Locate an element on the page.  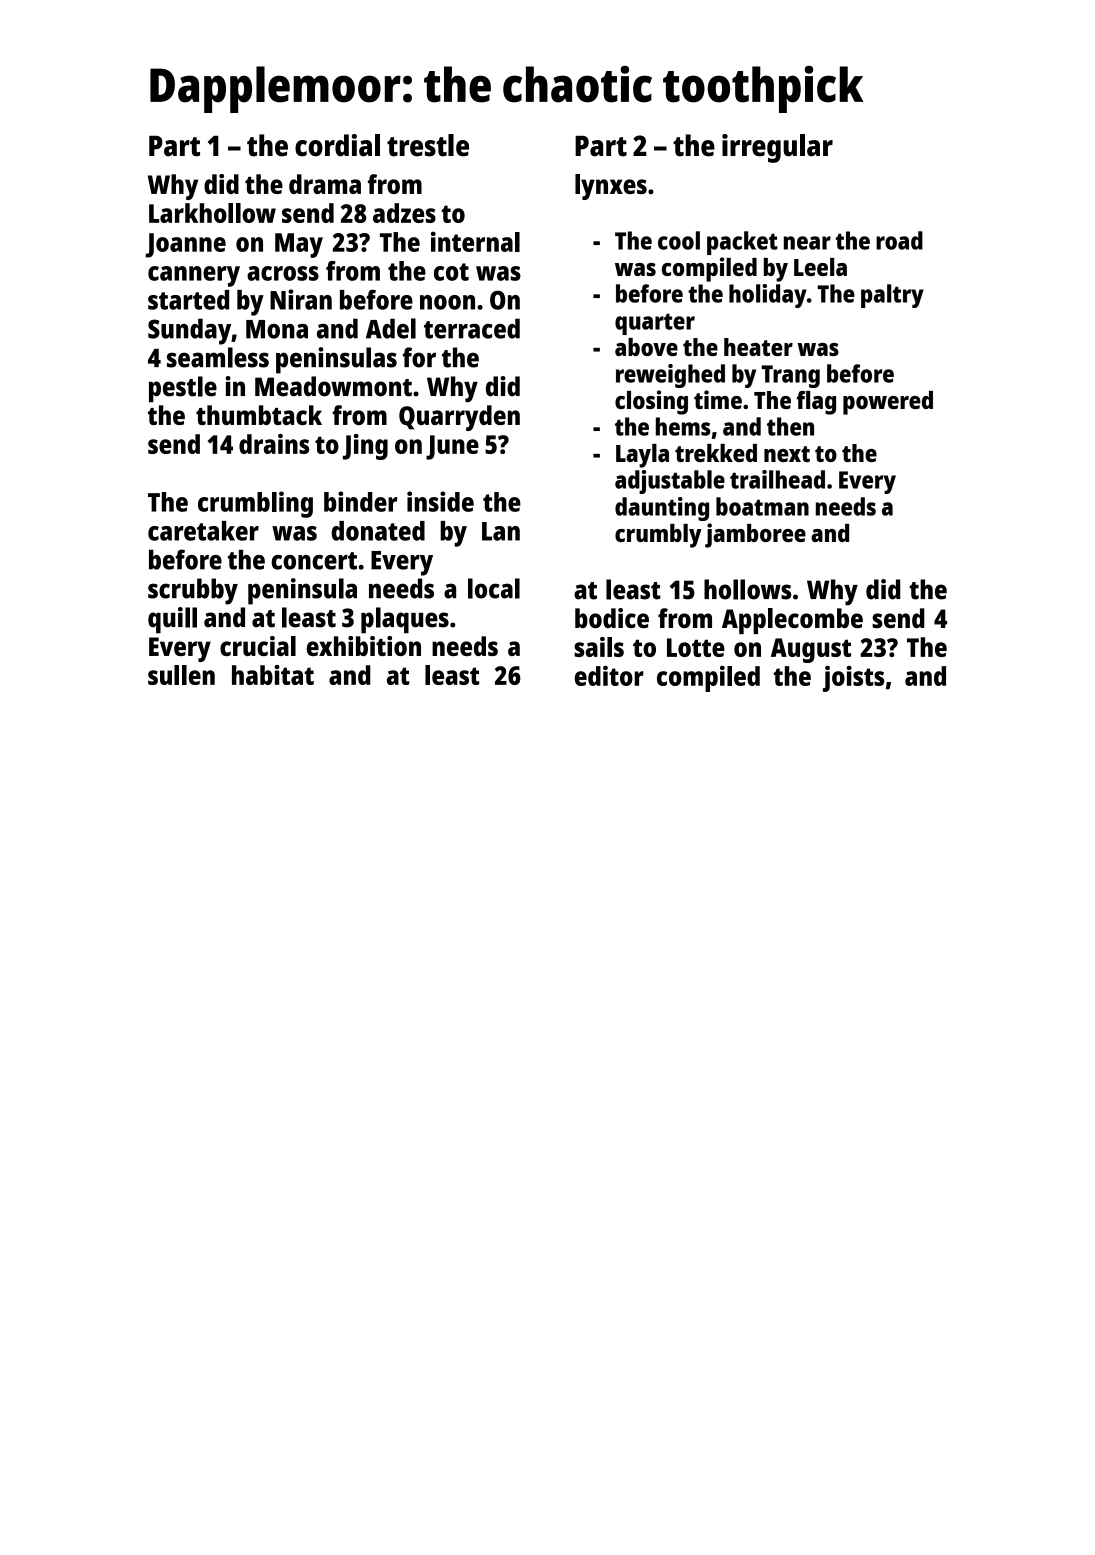
paltry is located at coordinates (892, 296).
